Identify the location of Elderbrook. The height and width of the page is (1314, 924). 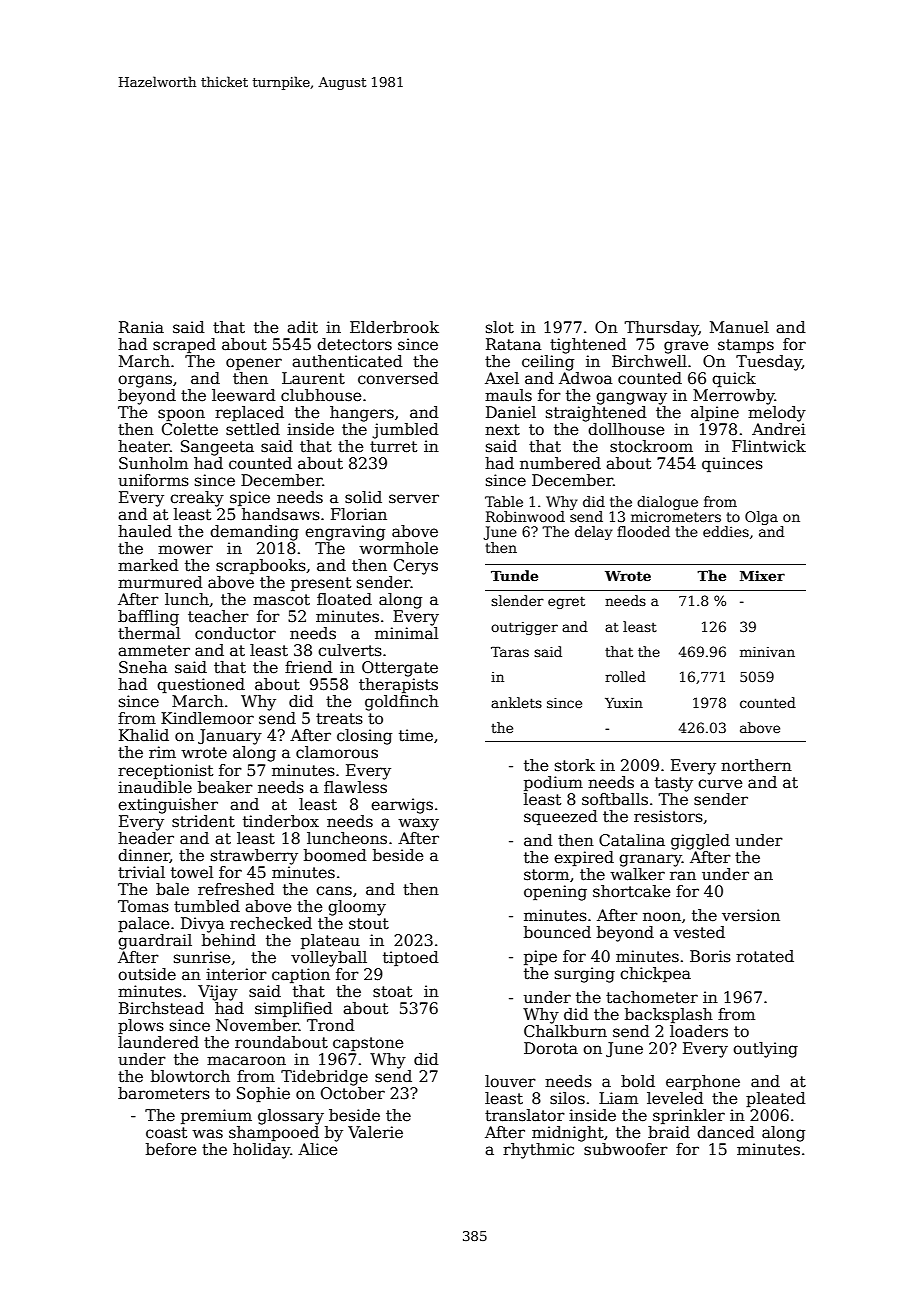
(394, 327).
